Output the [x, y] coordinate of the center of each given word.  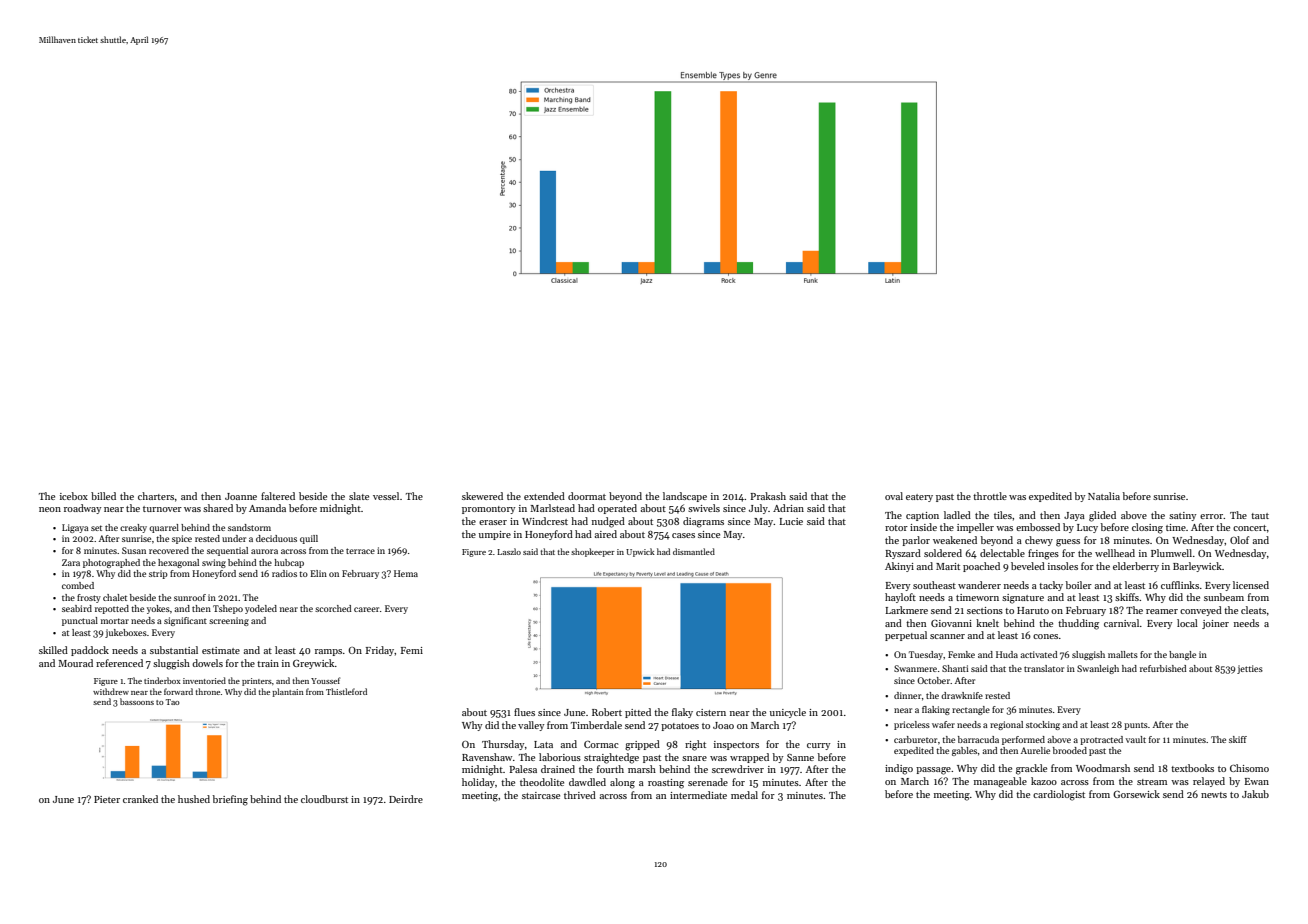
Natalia [1104, 496]
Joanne [241, 496]
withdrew [111, 691]
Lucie [791, 521]
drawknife [962, 695]
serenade [708, 782]
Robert [607, 712]
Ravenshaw [487, 757]
